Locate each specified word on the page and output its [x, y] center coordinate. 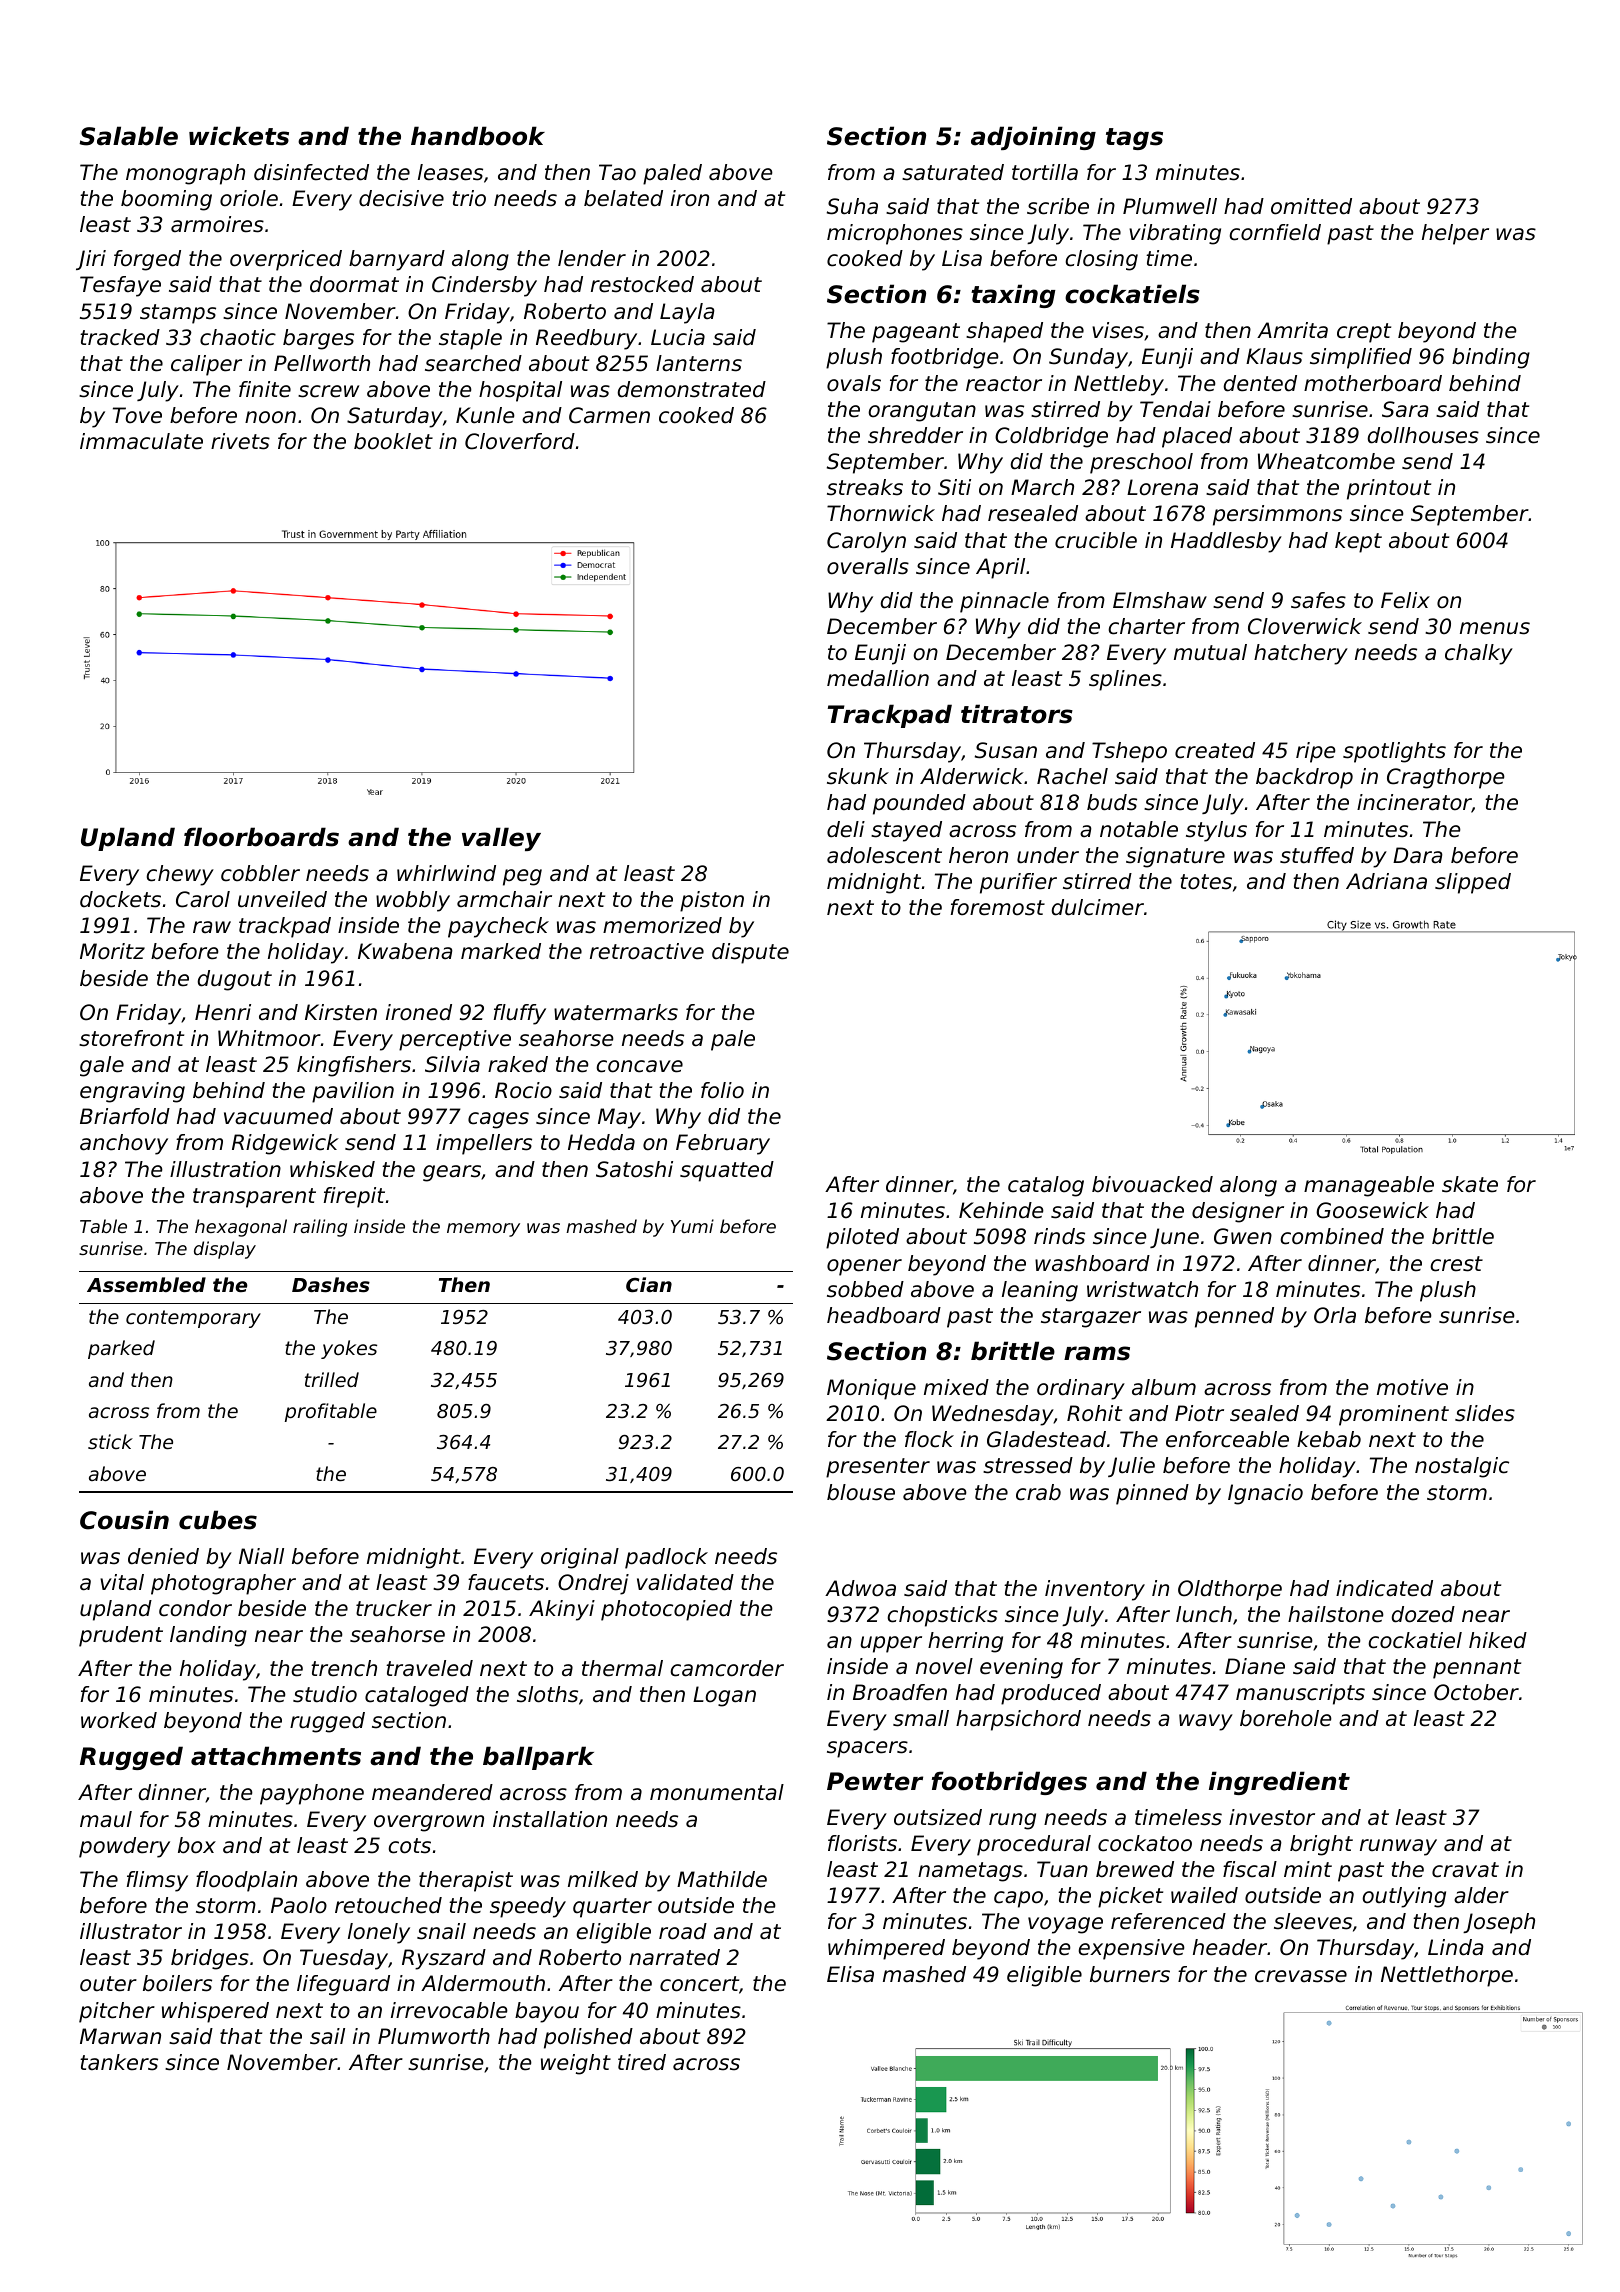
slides [1485, 1413]
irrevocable [449, 2010]
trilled [332, 1379]
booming [166, 200]
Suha [852, 206]
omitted [1311, 206]
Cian [649, 1284]
